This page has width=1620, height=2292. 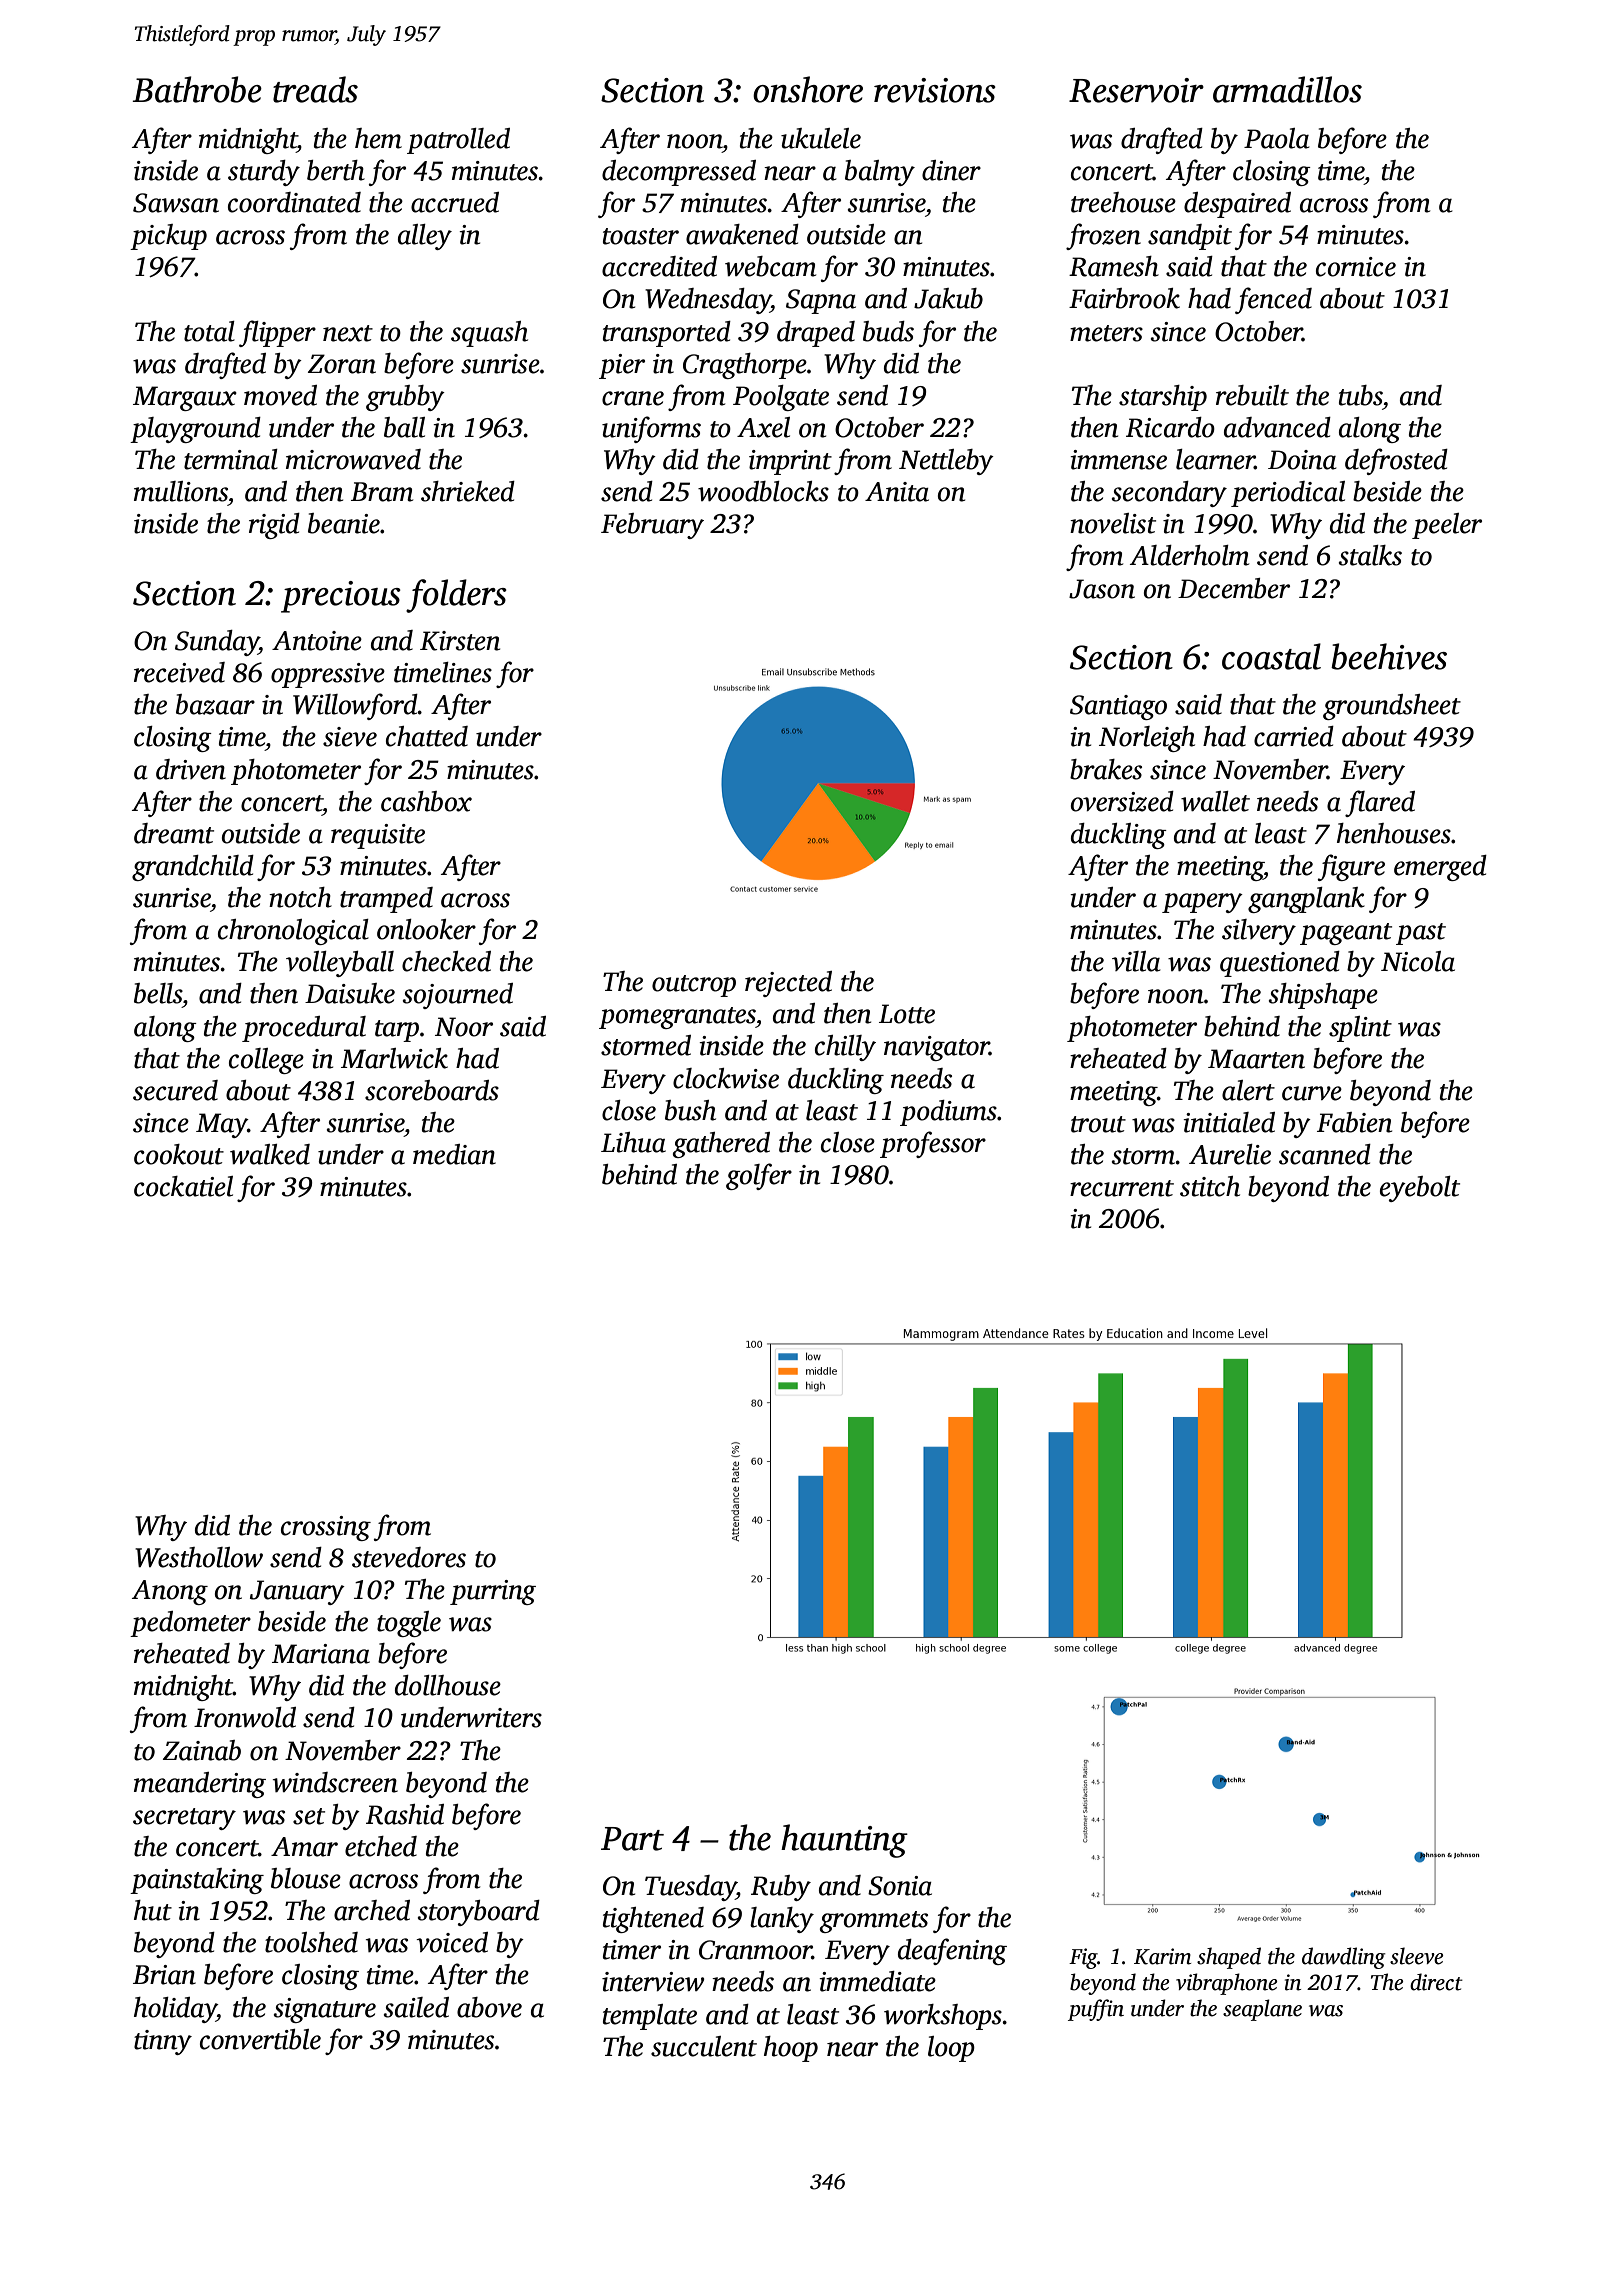 What do you see at coordinates (1189, 555) in the page?
I see `Alderholm` at bounding box center [1189, 555].
